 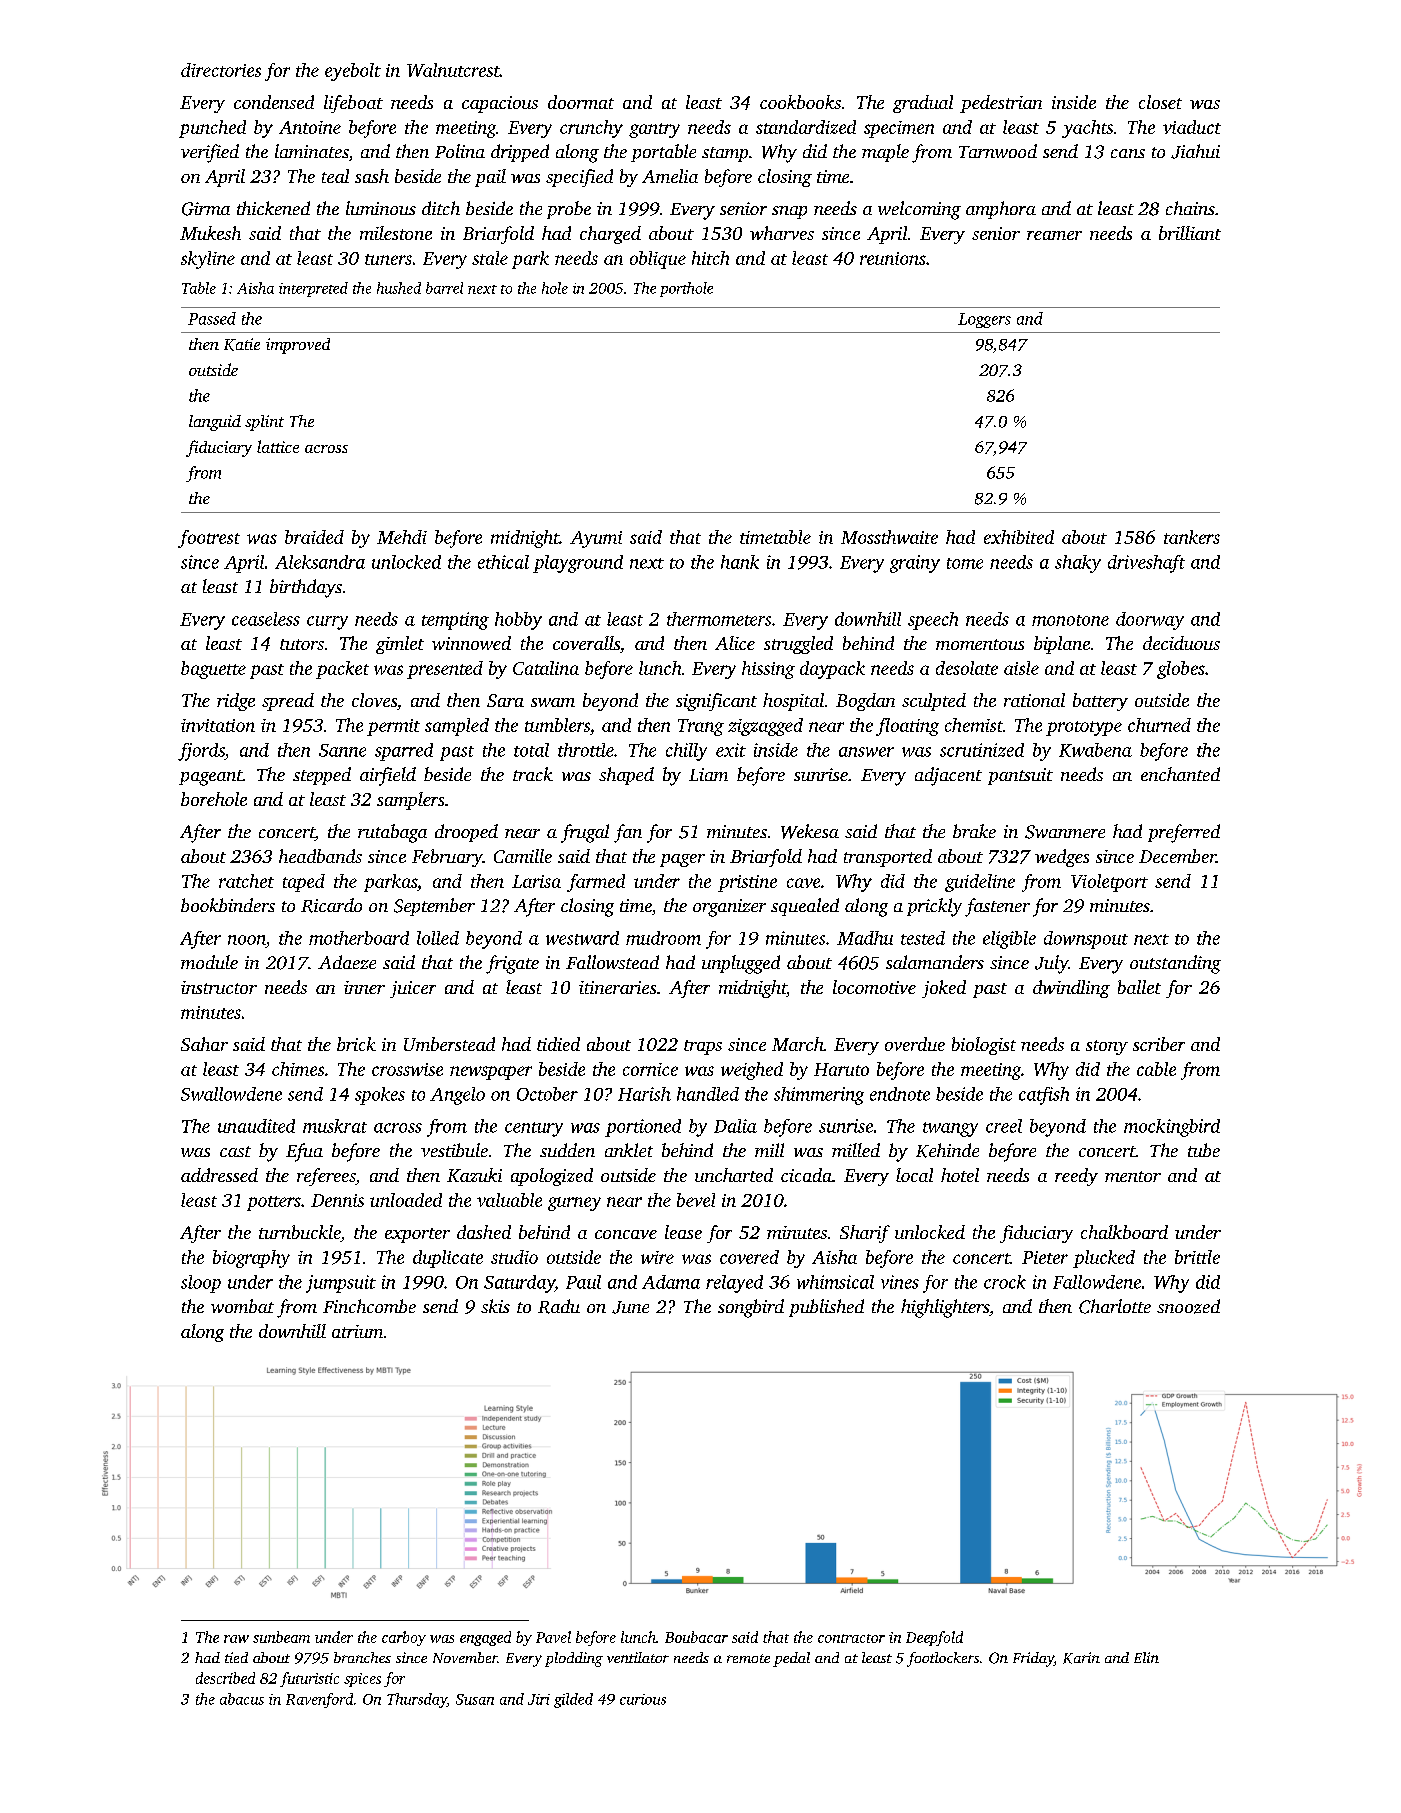 What do you see at coordinates (353, 72) in the screenshot?
I see `eyebolt` at bounding box center [353, 72].
